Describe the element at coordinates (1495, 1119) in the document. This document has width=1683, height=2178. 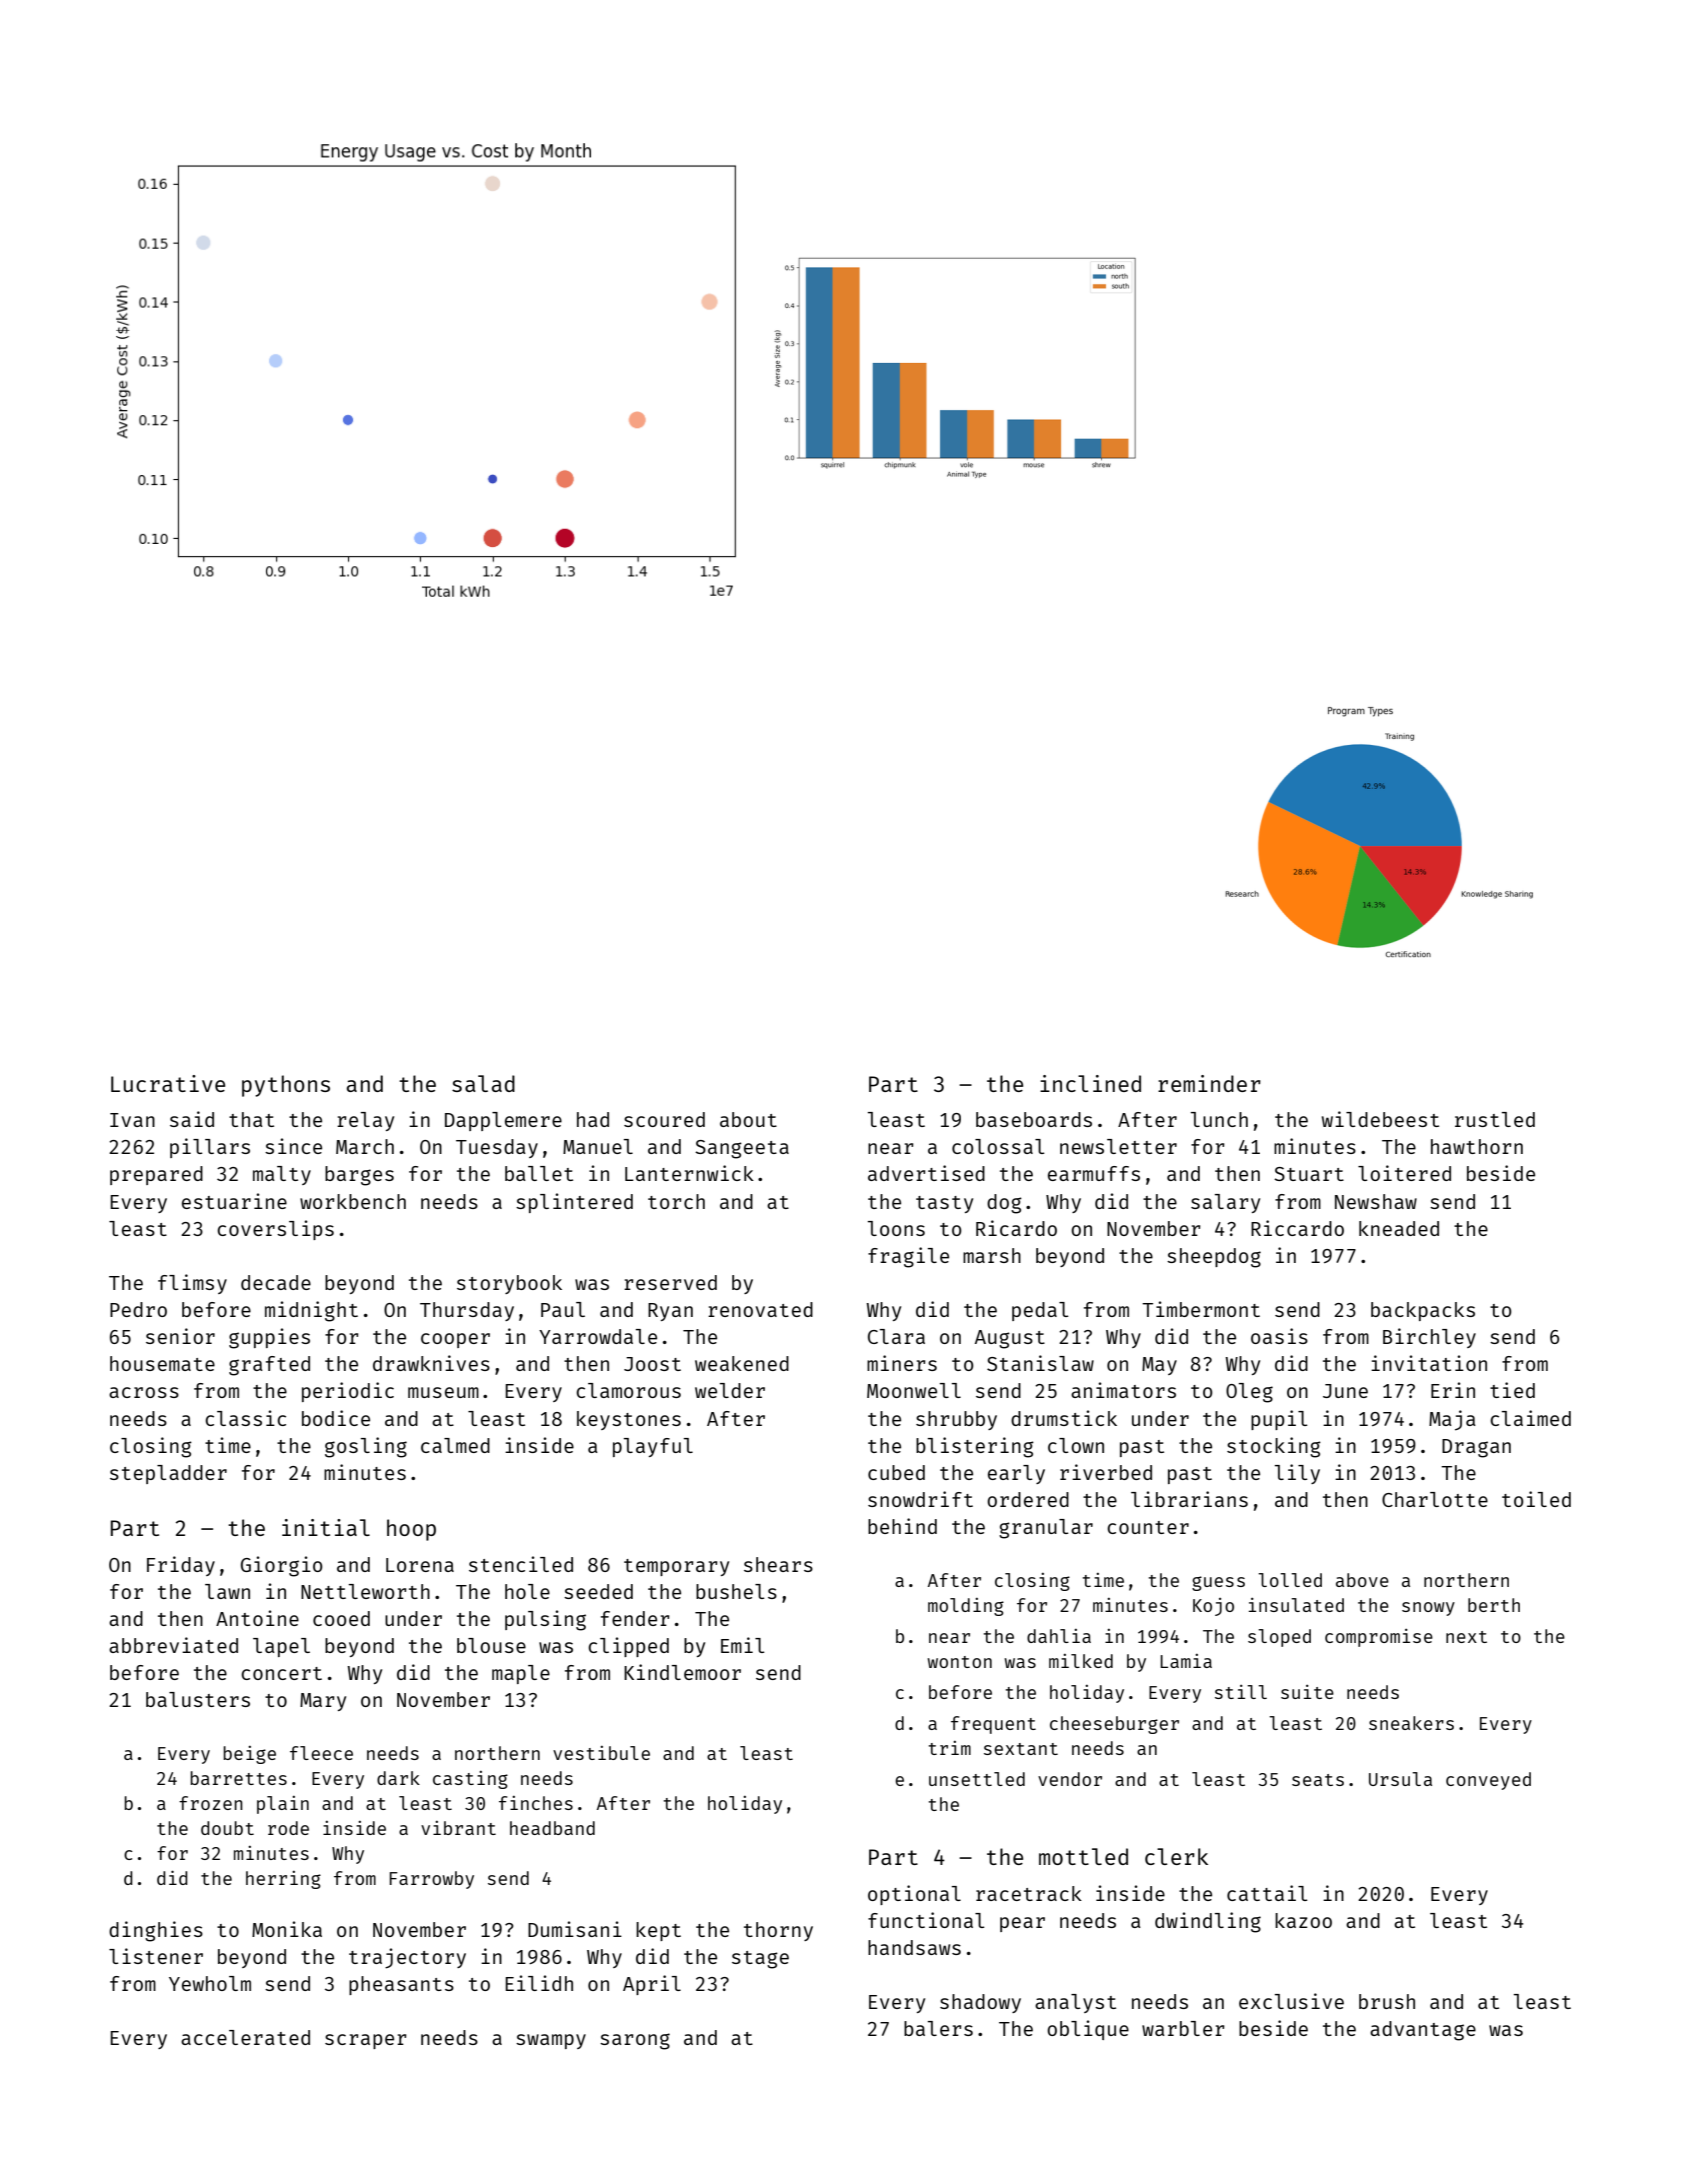
I see `rustled` at that location.
